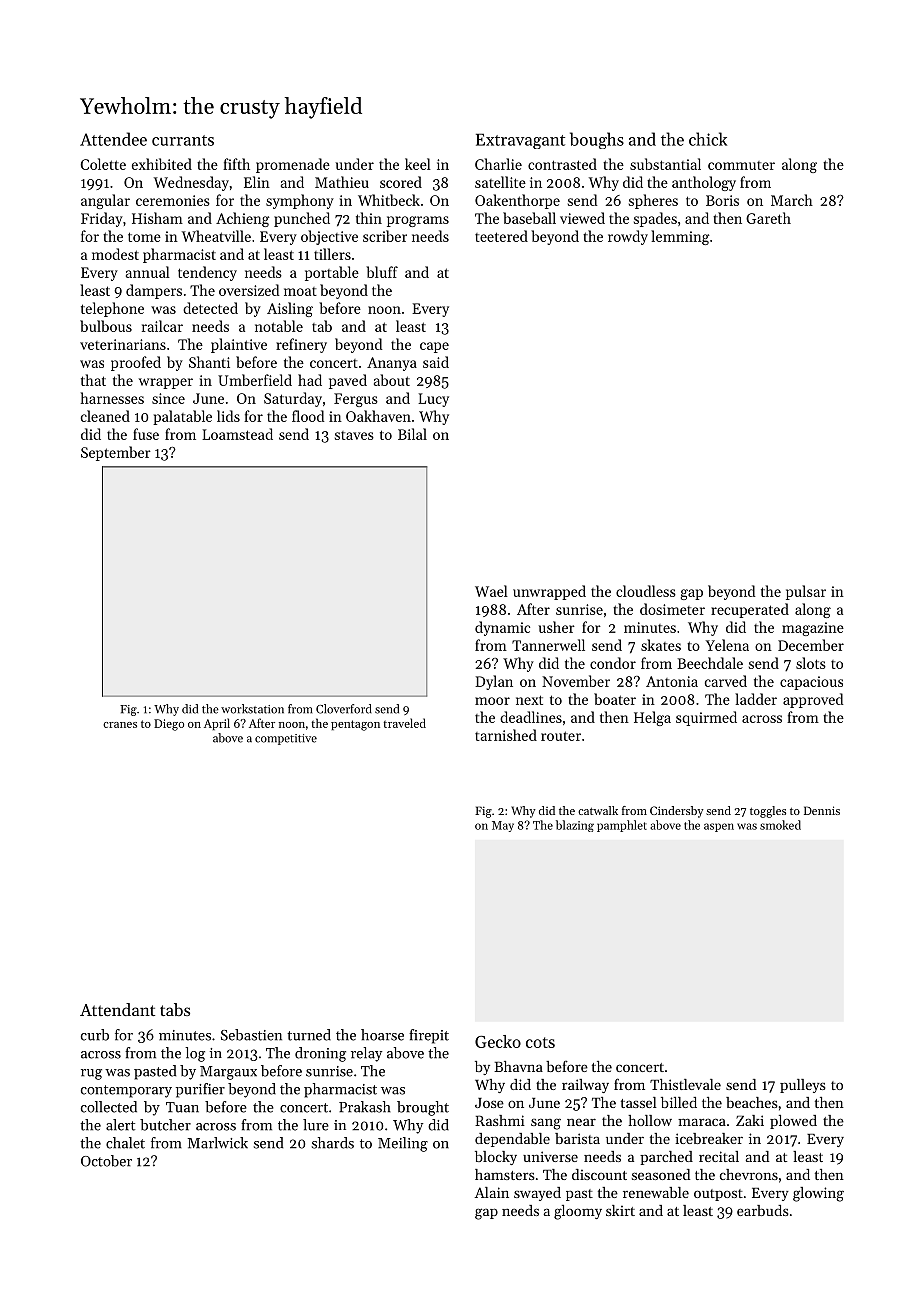 The width and height of the screenshot is (924, 1308). What do you see at coordinates (218, 1143) in the screenshot?
I see `Marlwick` at bounding box center [218, 1143].
